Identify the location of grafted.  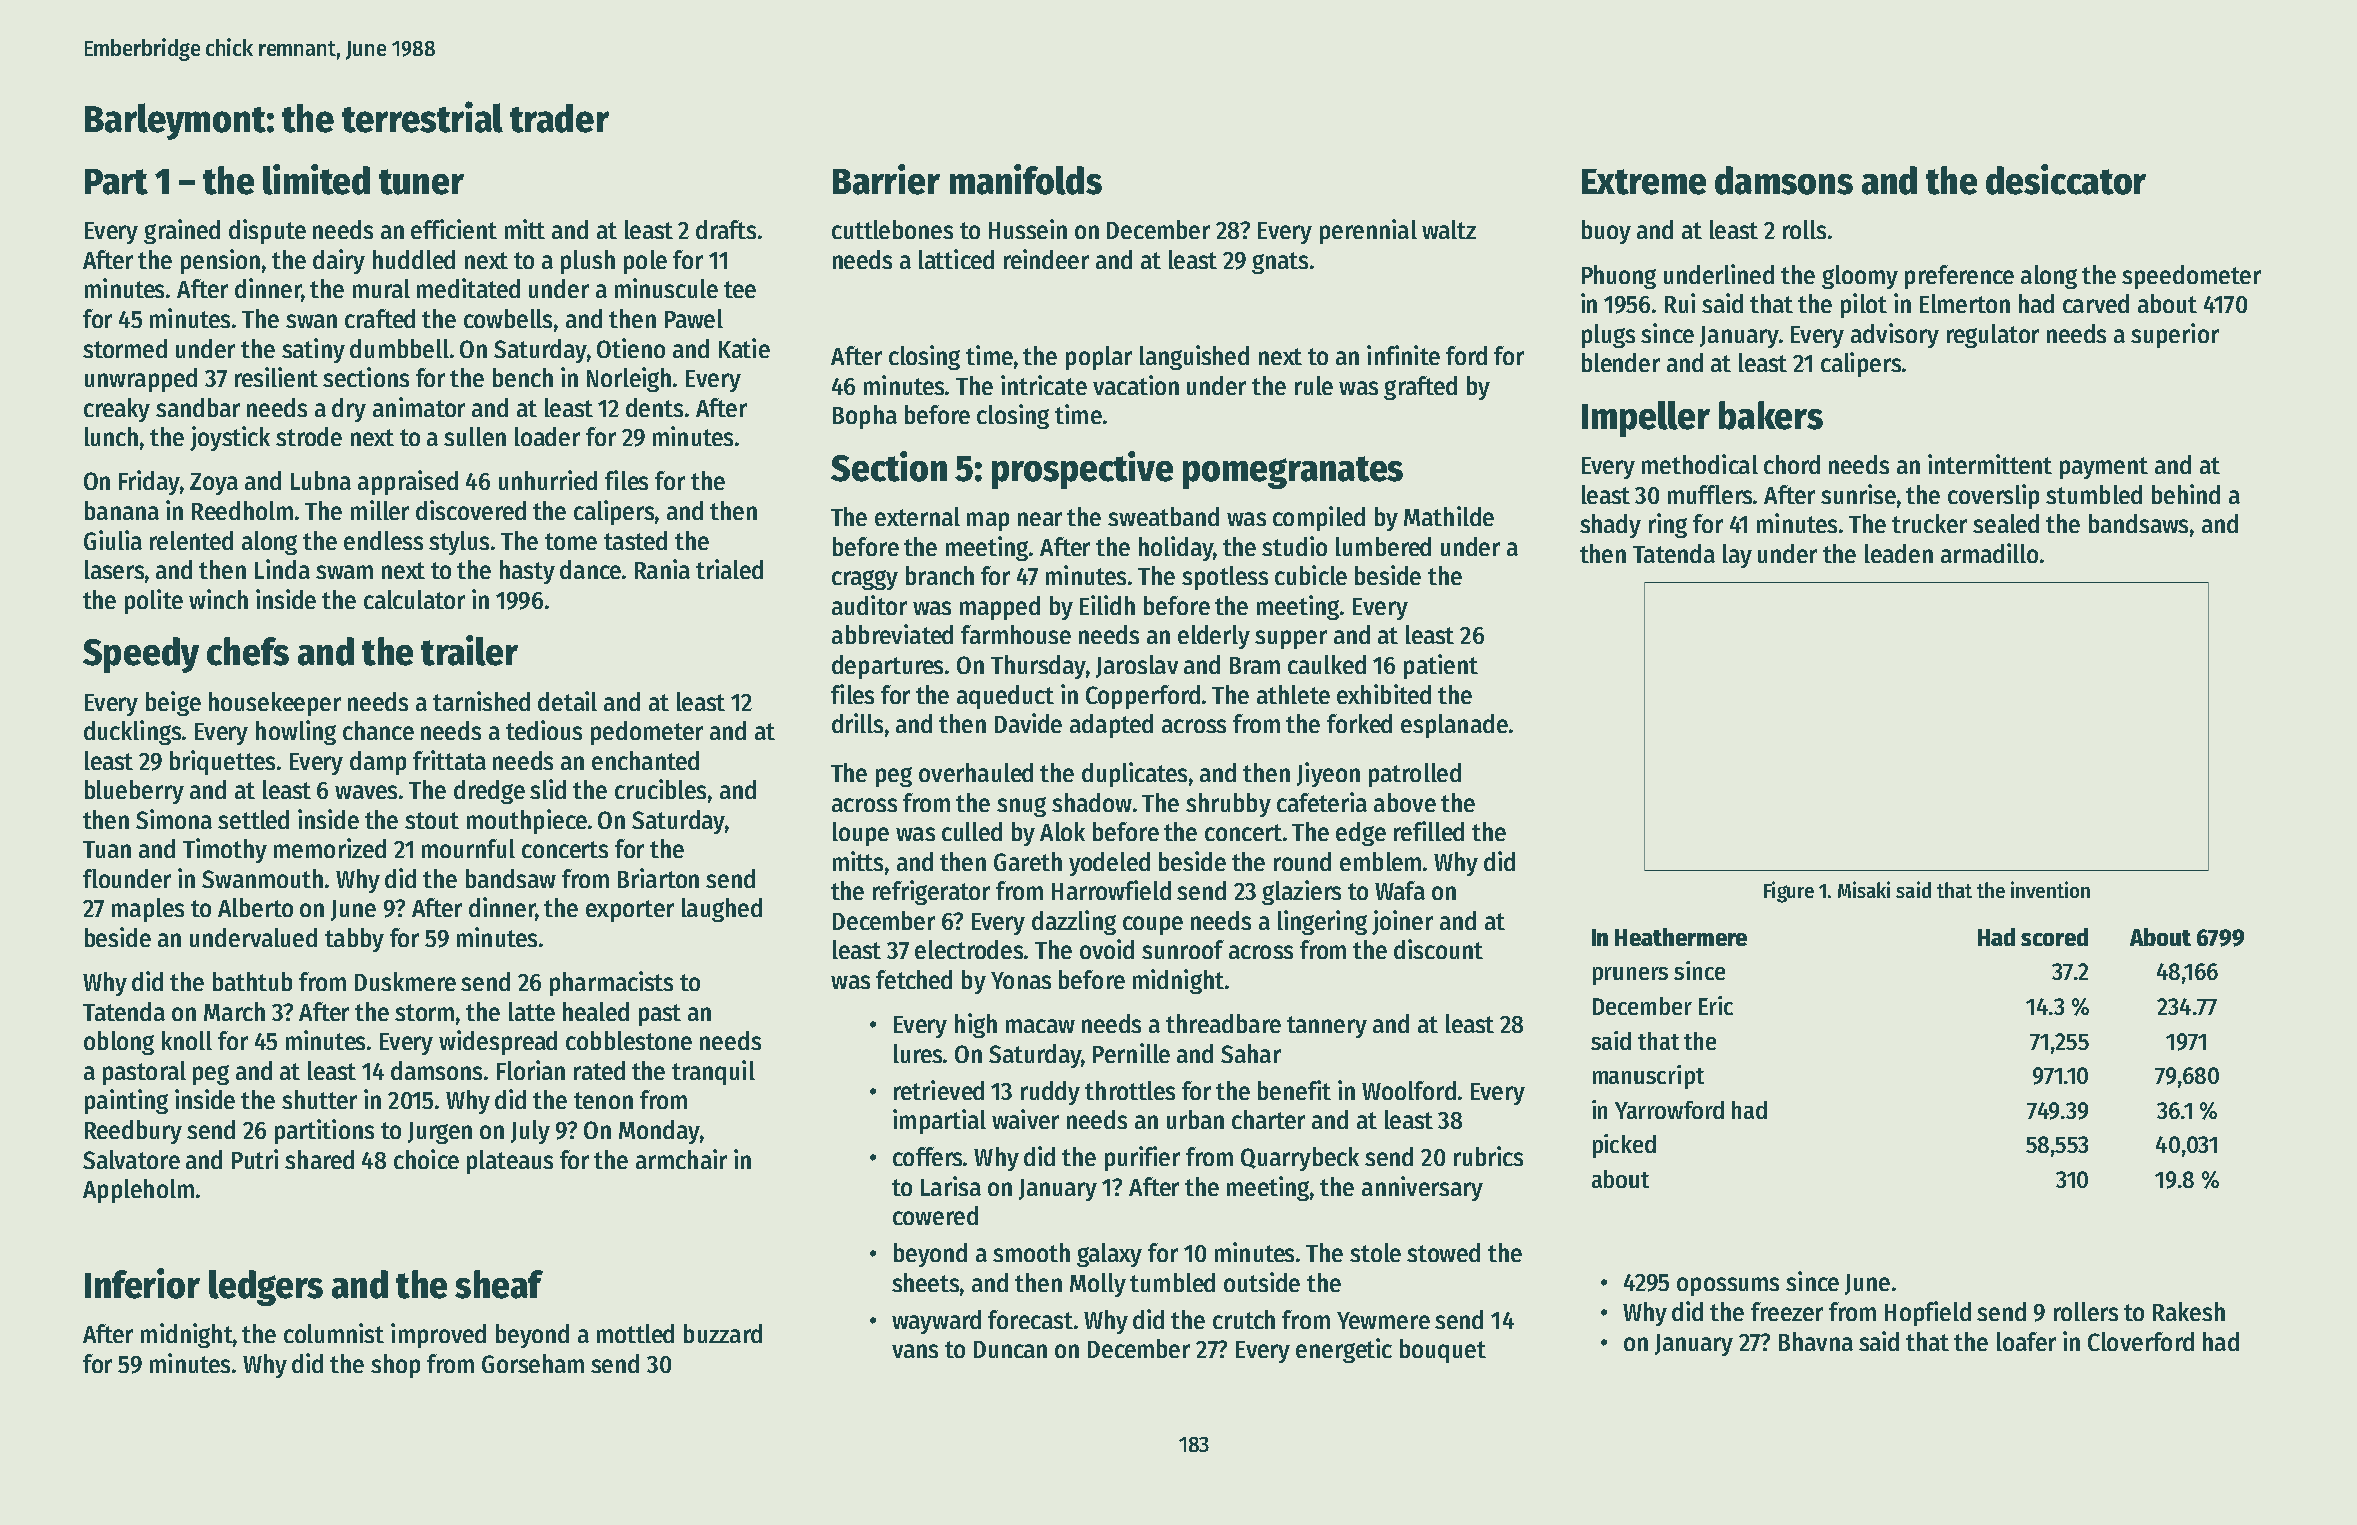
(1420, 388).
